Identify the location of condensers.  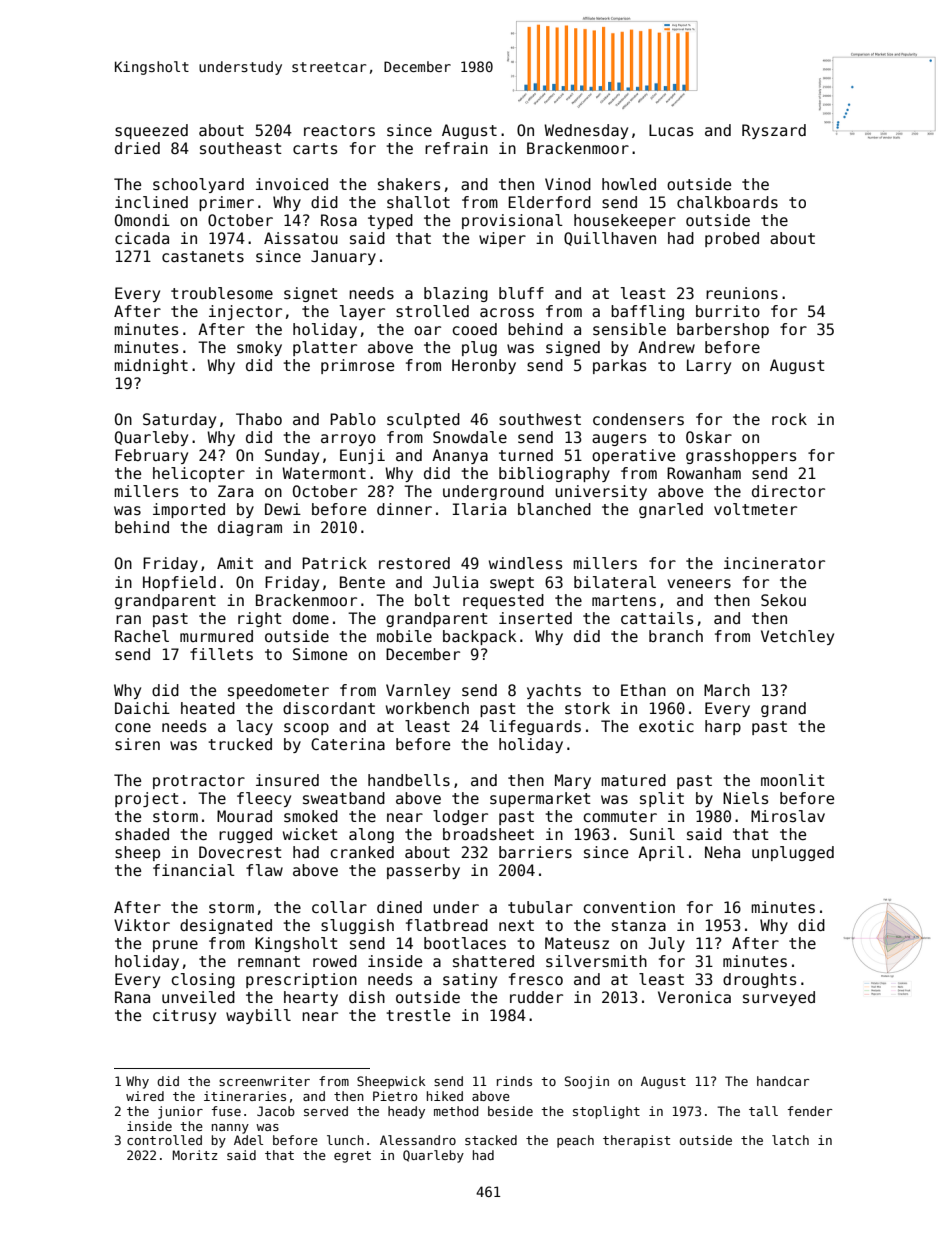
(638, 419).
